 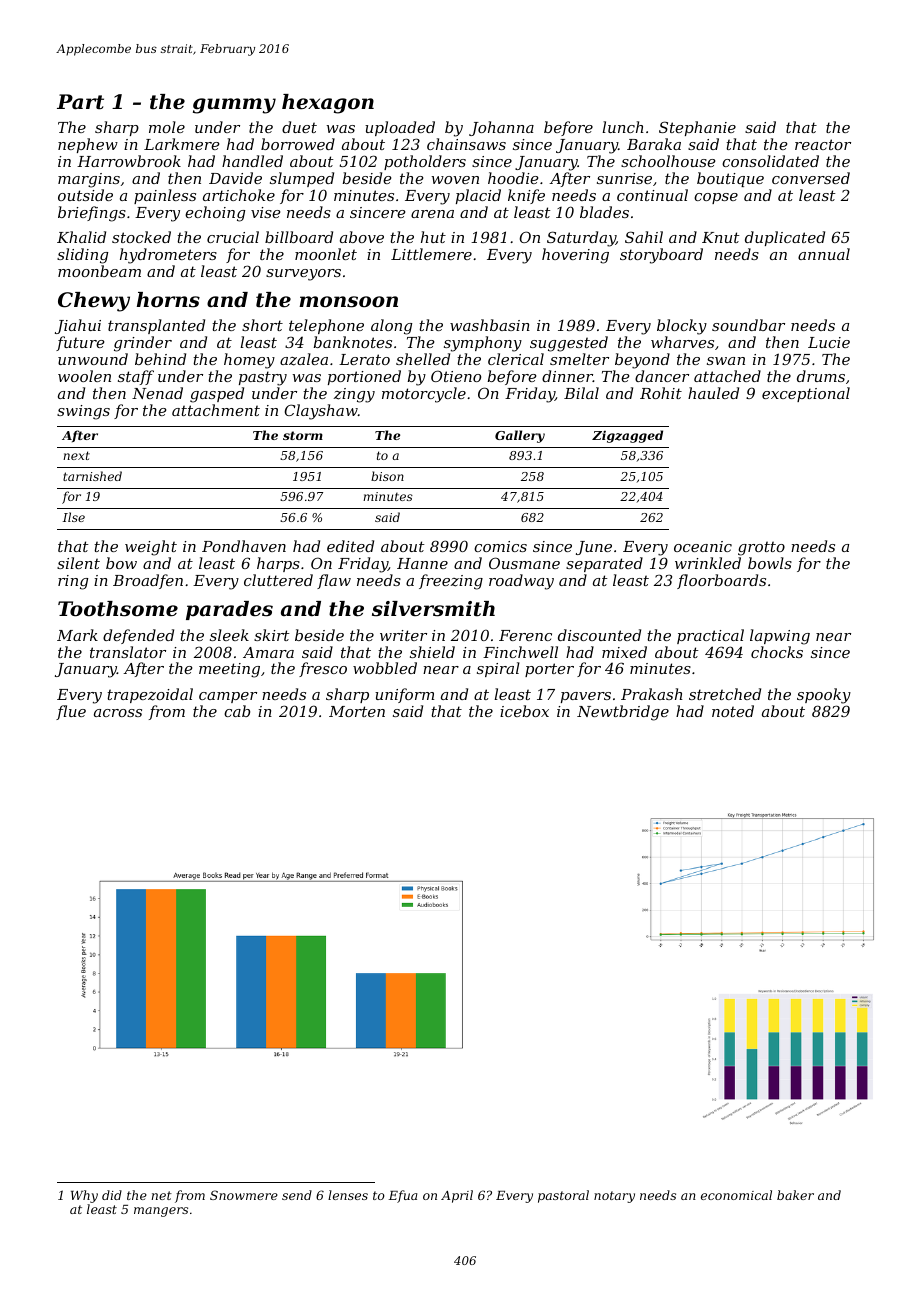 What do you see at coordinates (387, 476) in the screenshot?
I see `bison` at bounding box center [387, 476].
